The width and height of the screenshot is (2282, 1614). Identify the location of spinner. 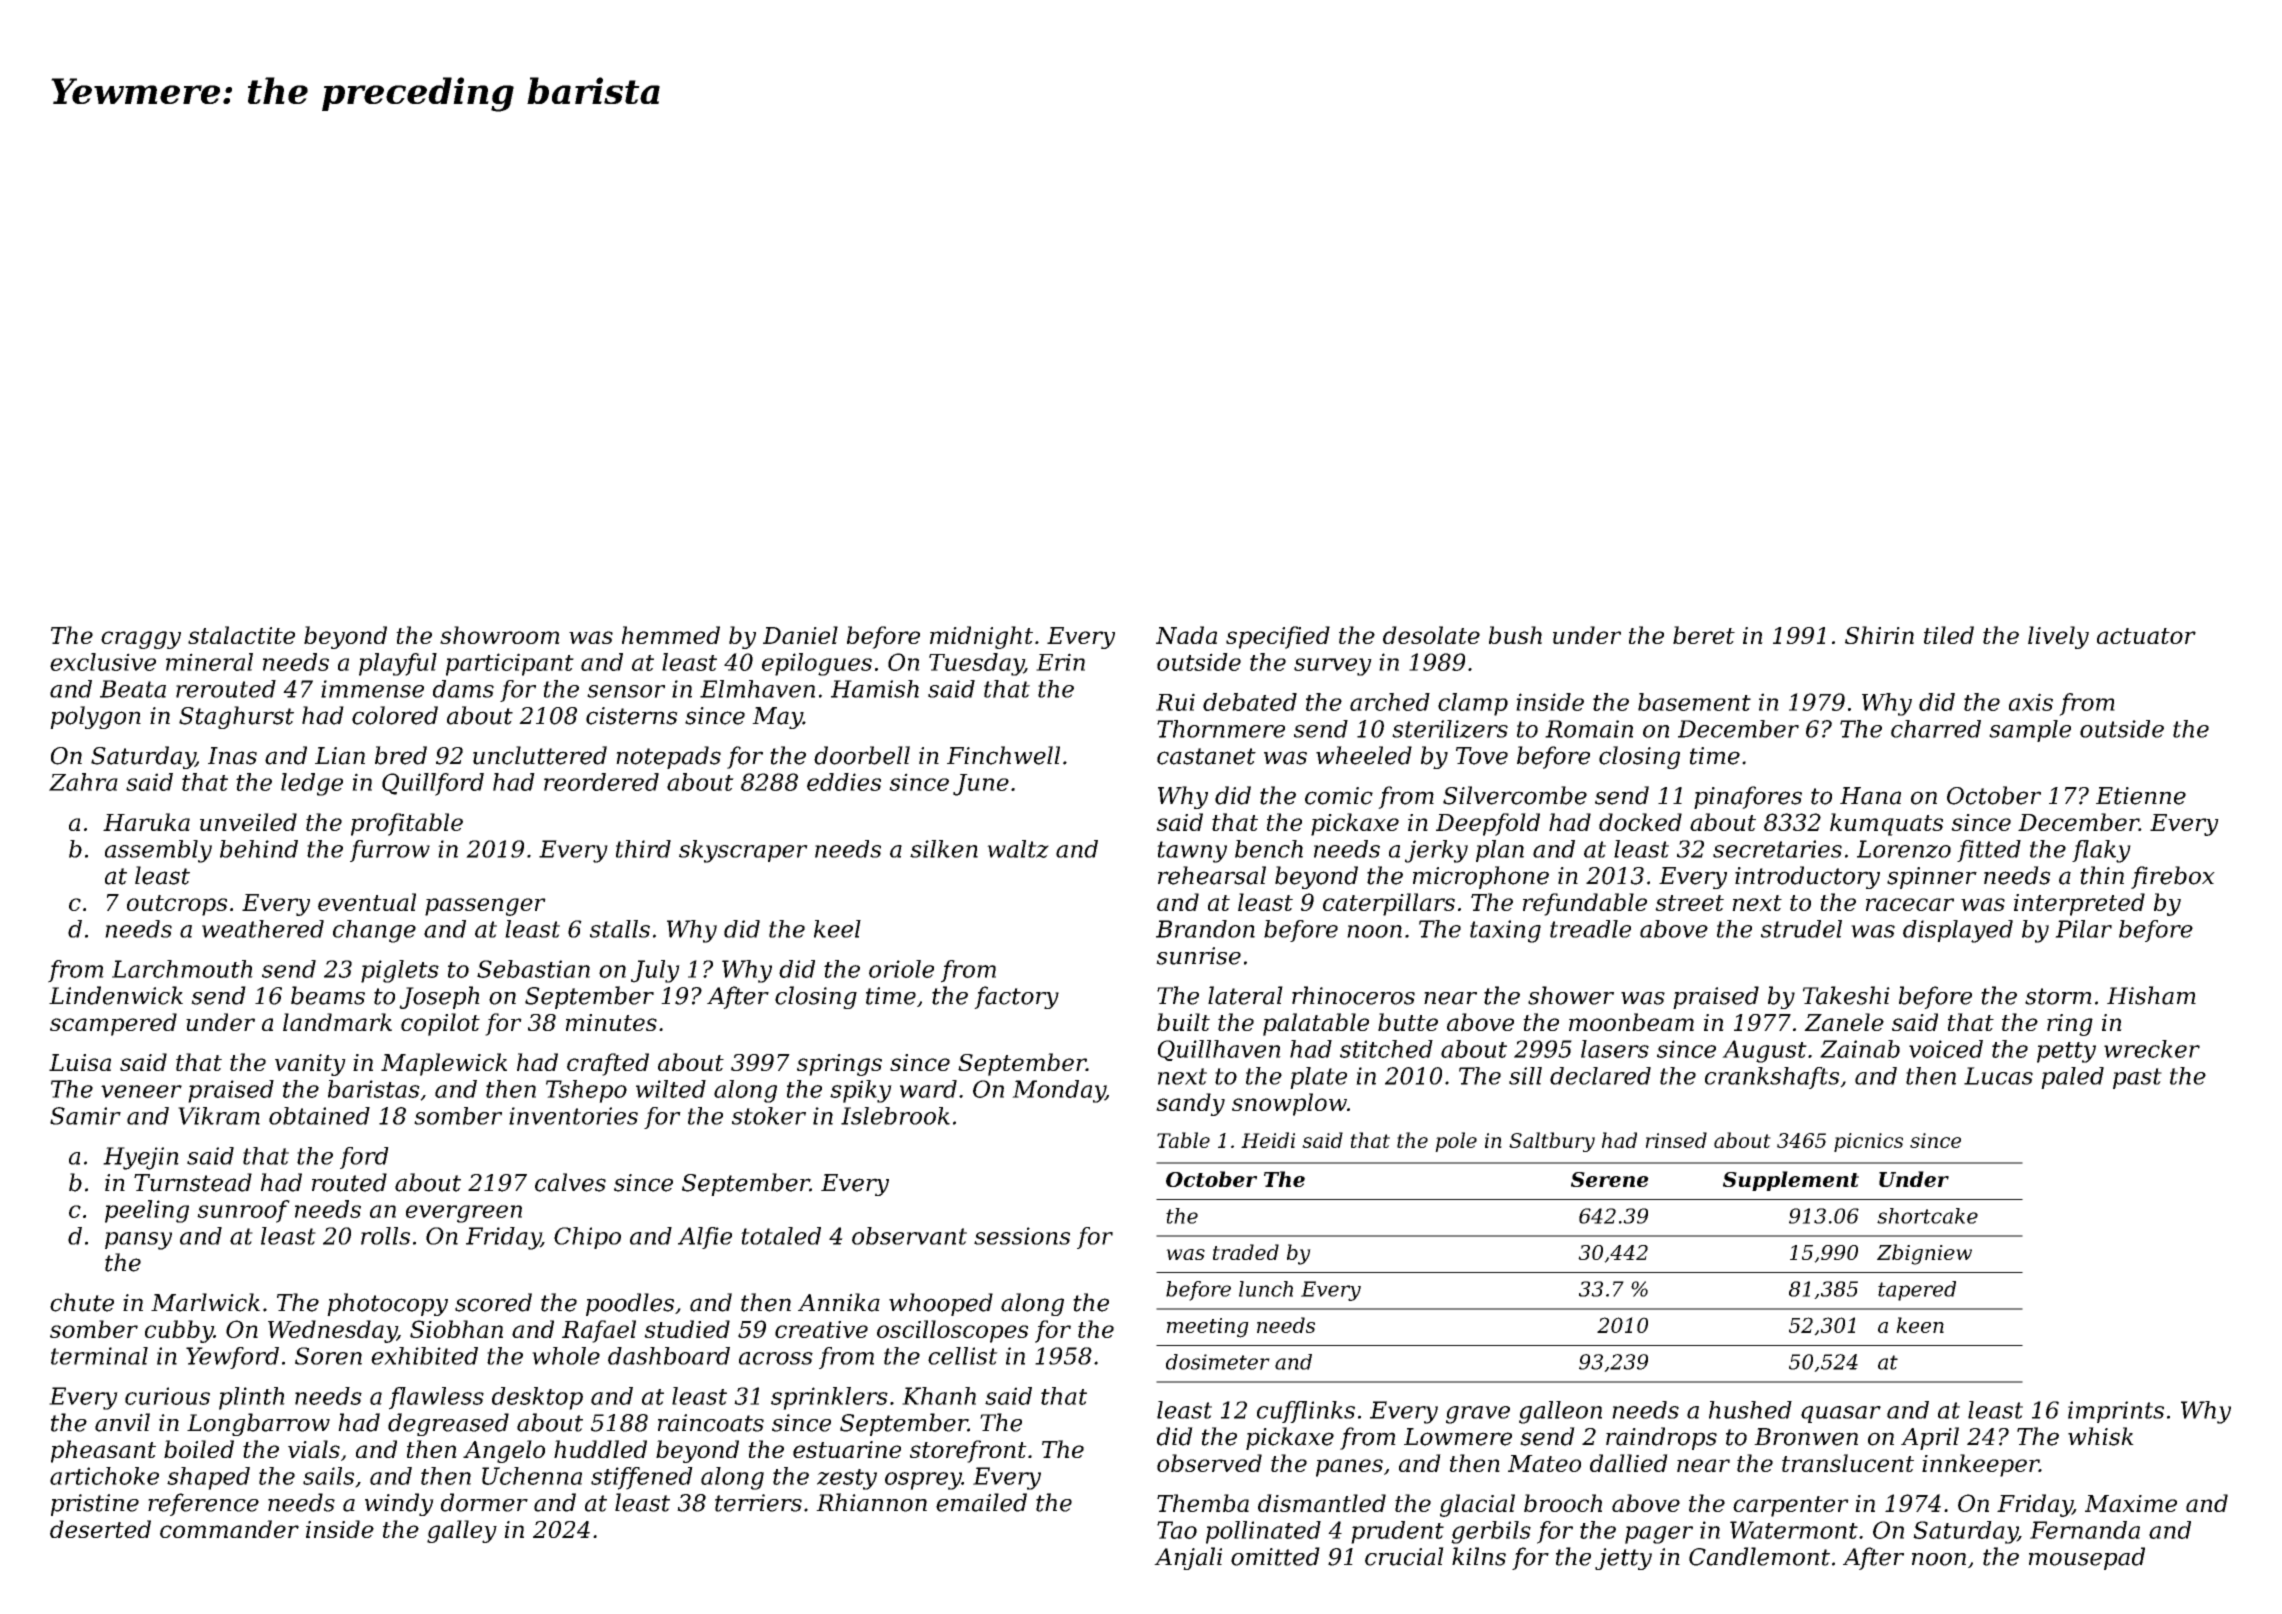
(1932, 878).
